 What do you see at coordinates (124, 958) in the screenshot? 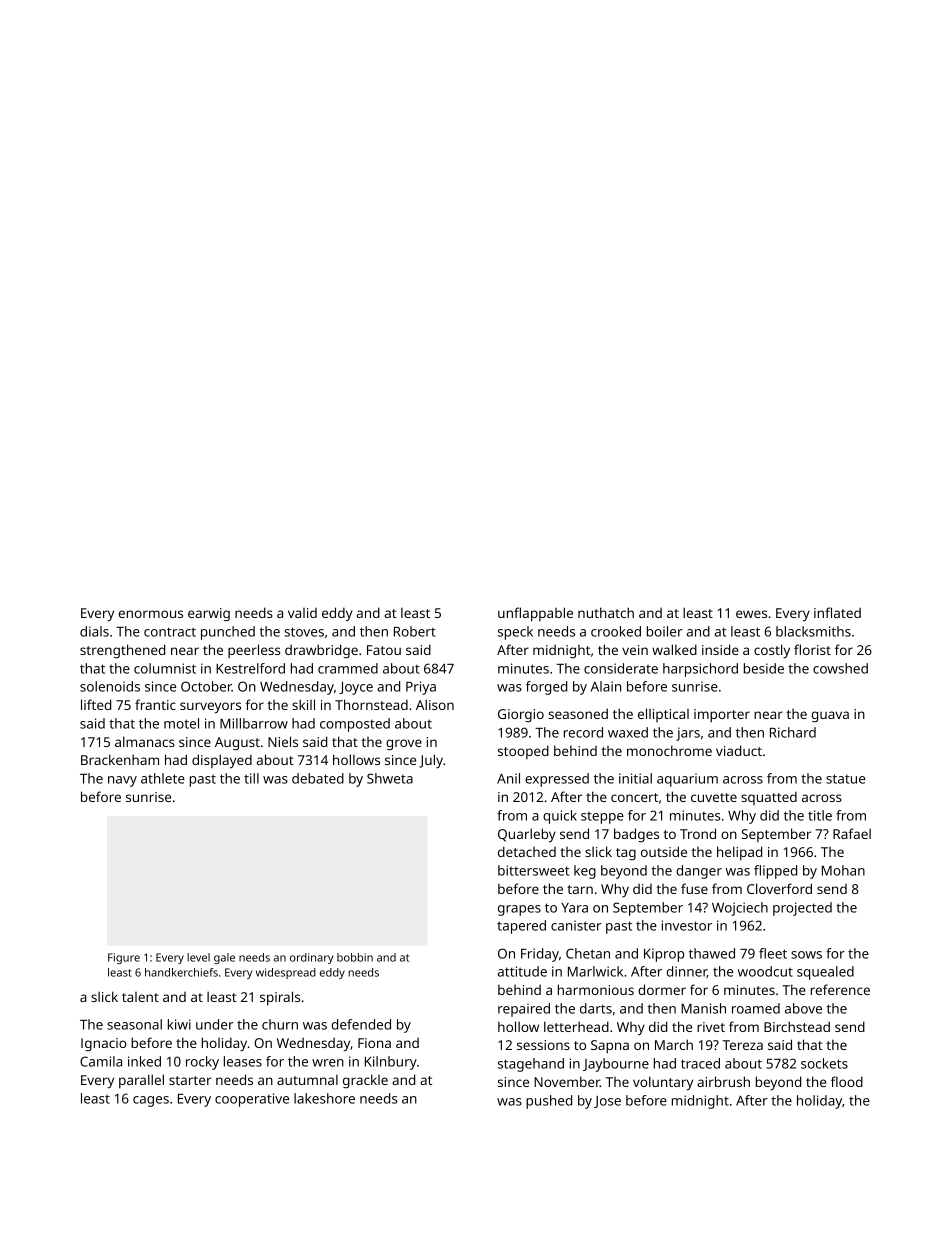
I see `Figure` at bounding box center [124, 958].
